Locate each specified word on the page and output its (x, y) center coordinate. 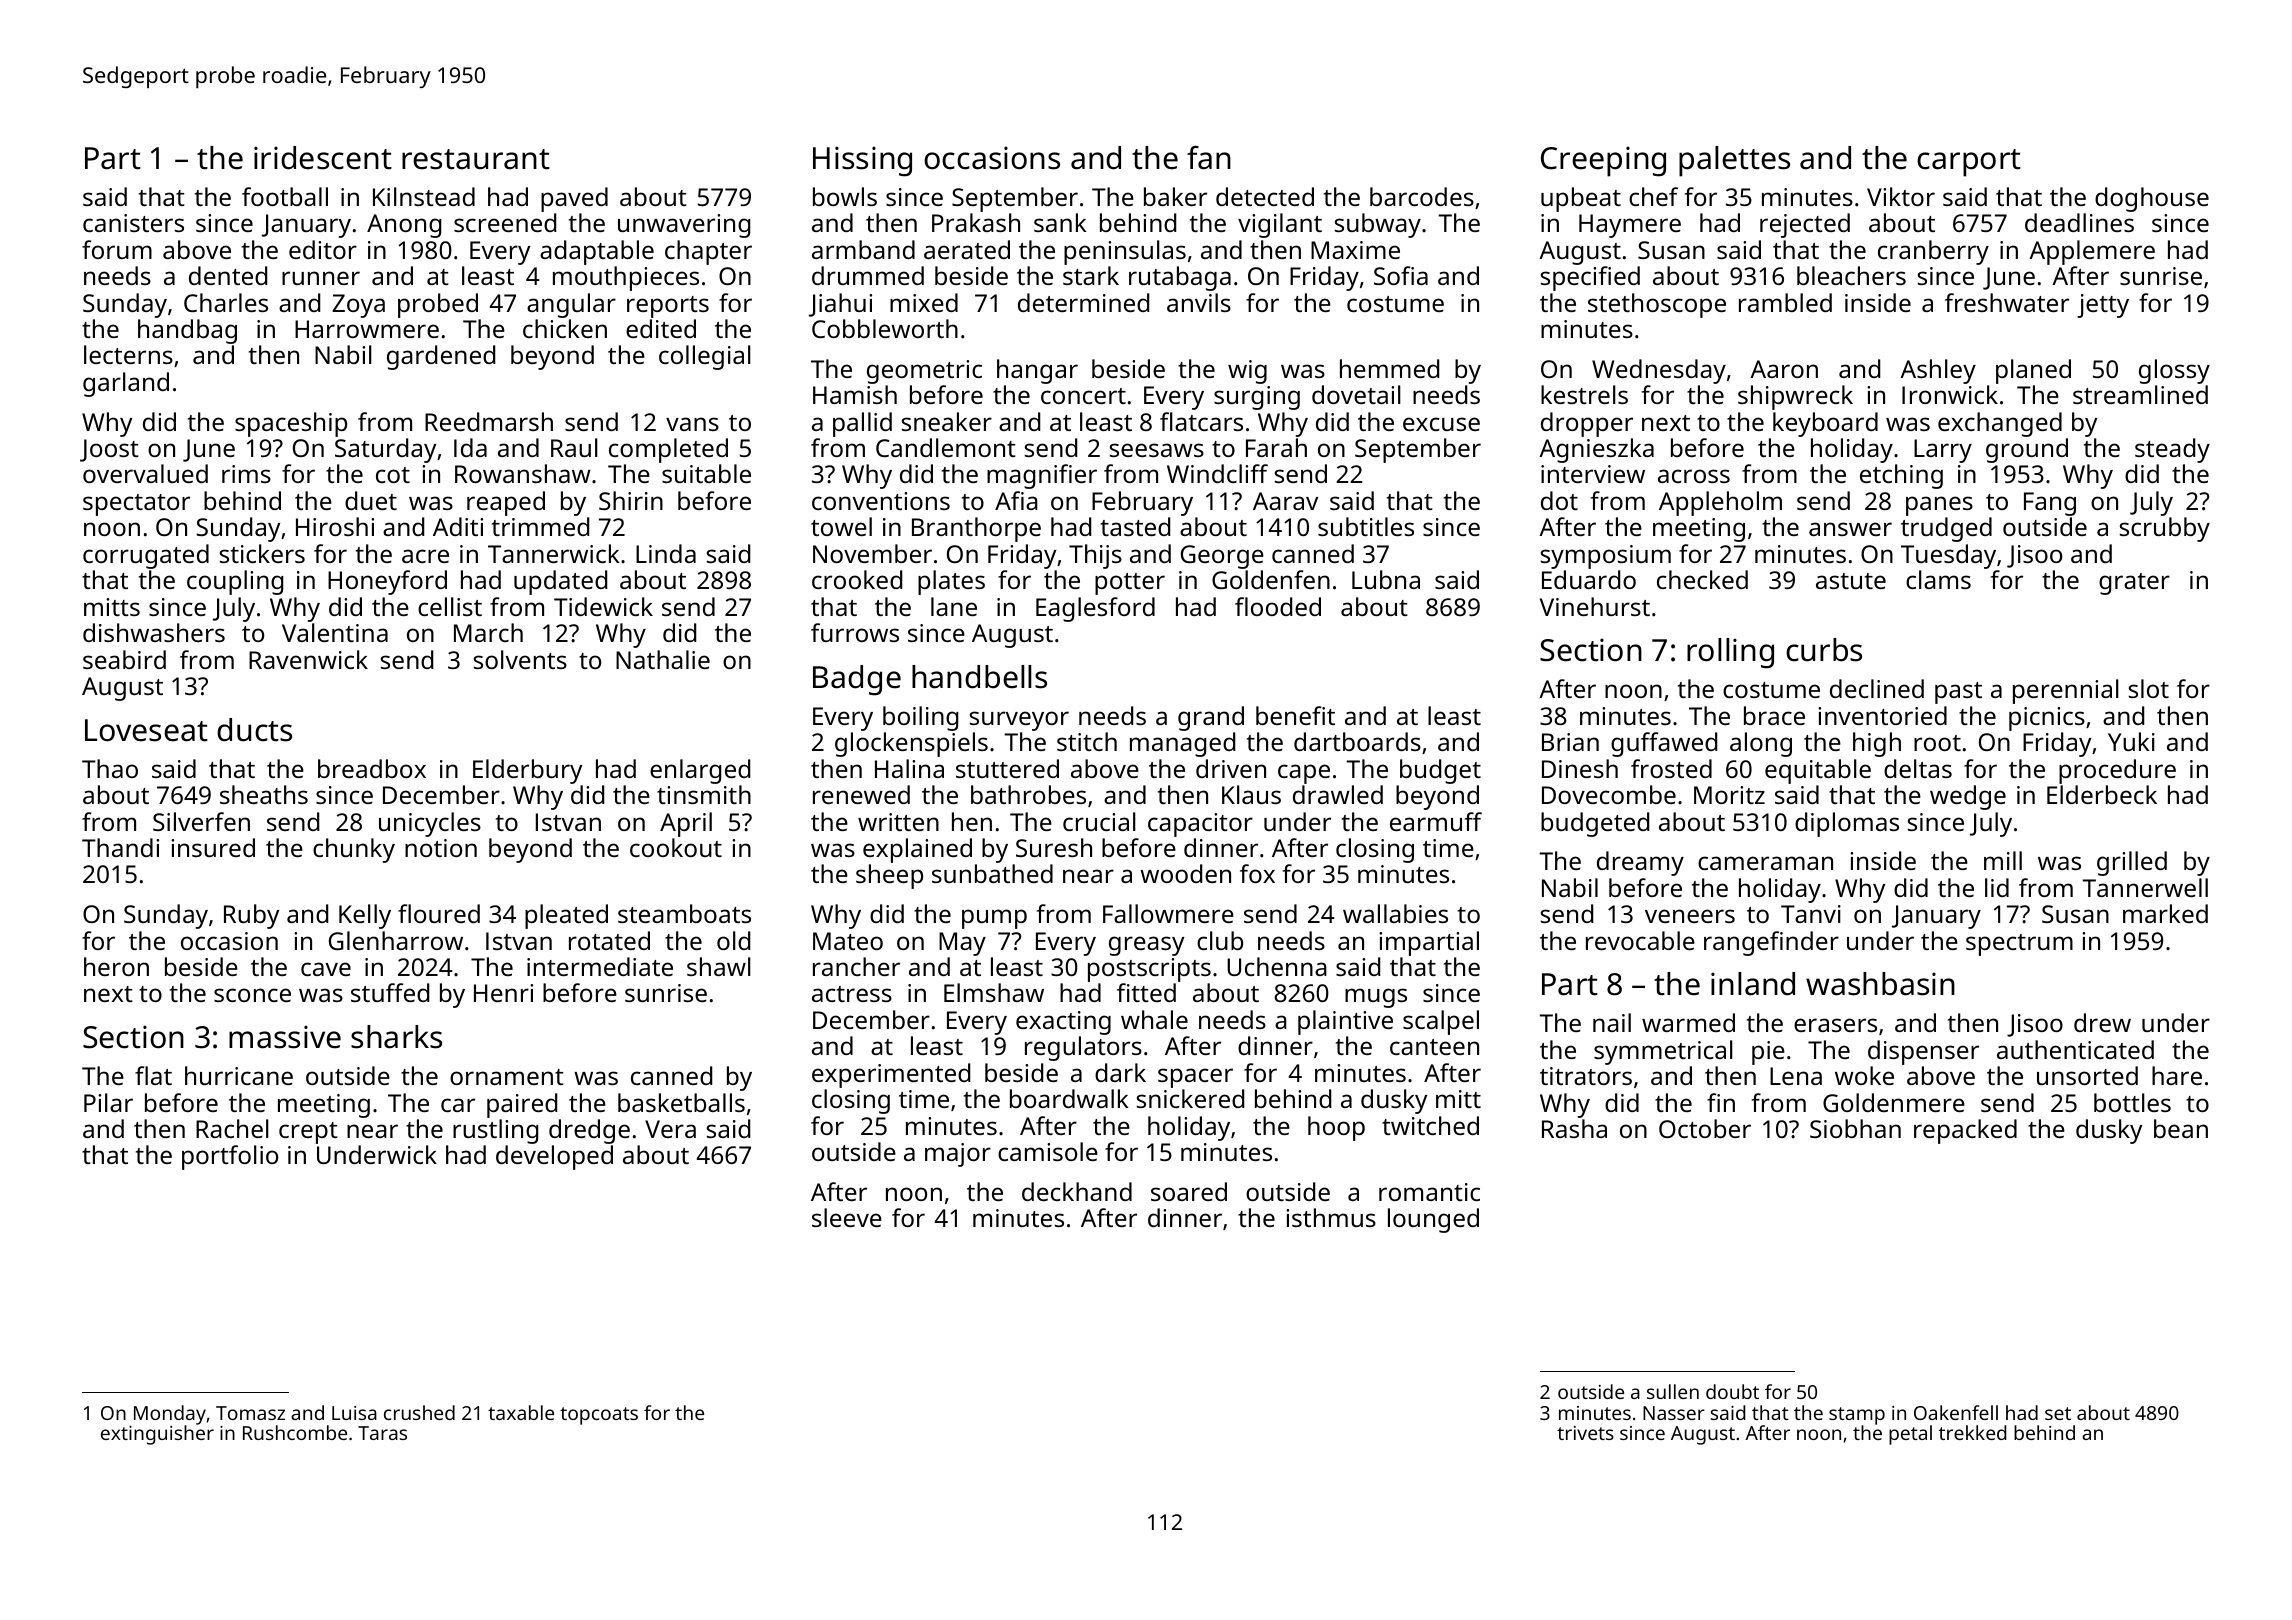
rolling (1730, 653)
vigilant (1280, 225)
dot (1559, 500)
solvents (520, 659)
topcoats (599, 1416)
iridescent (323, 158)
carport (1969, 163)
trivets (1585, 1433)
